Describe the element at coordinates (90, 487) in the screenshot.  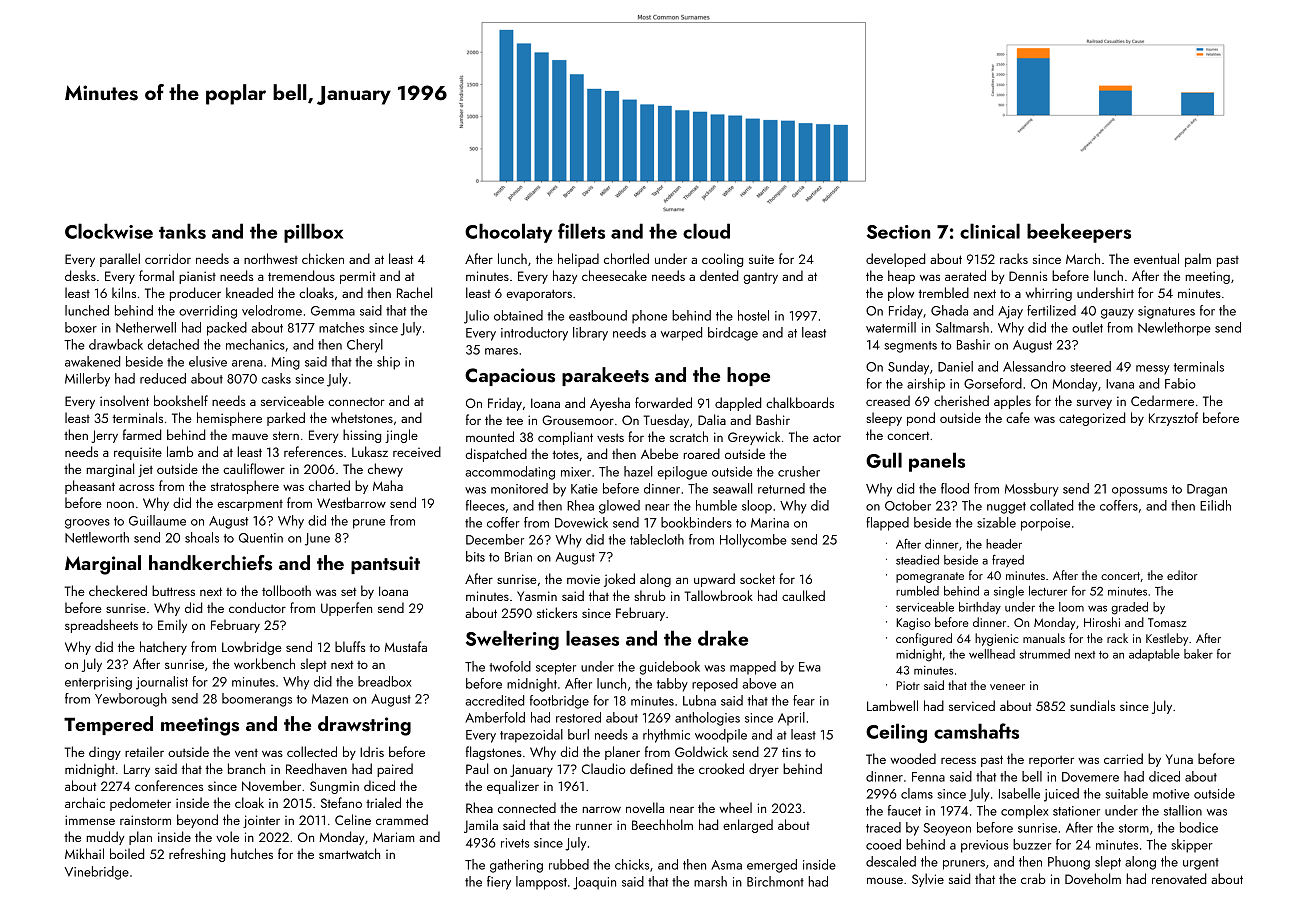
I see `pheasant` at that location.
